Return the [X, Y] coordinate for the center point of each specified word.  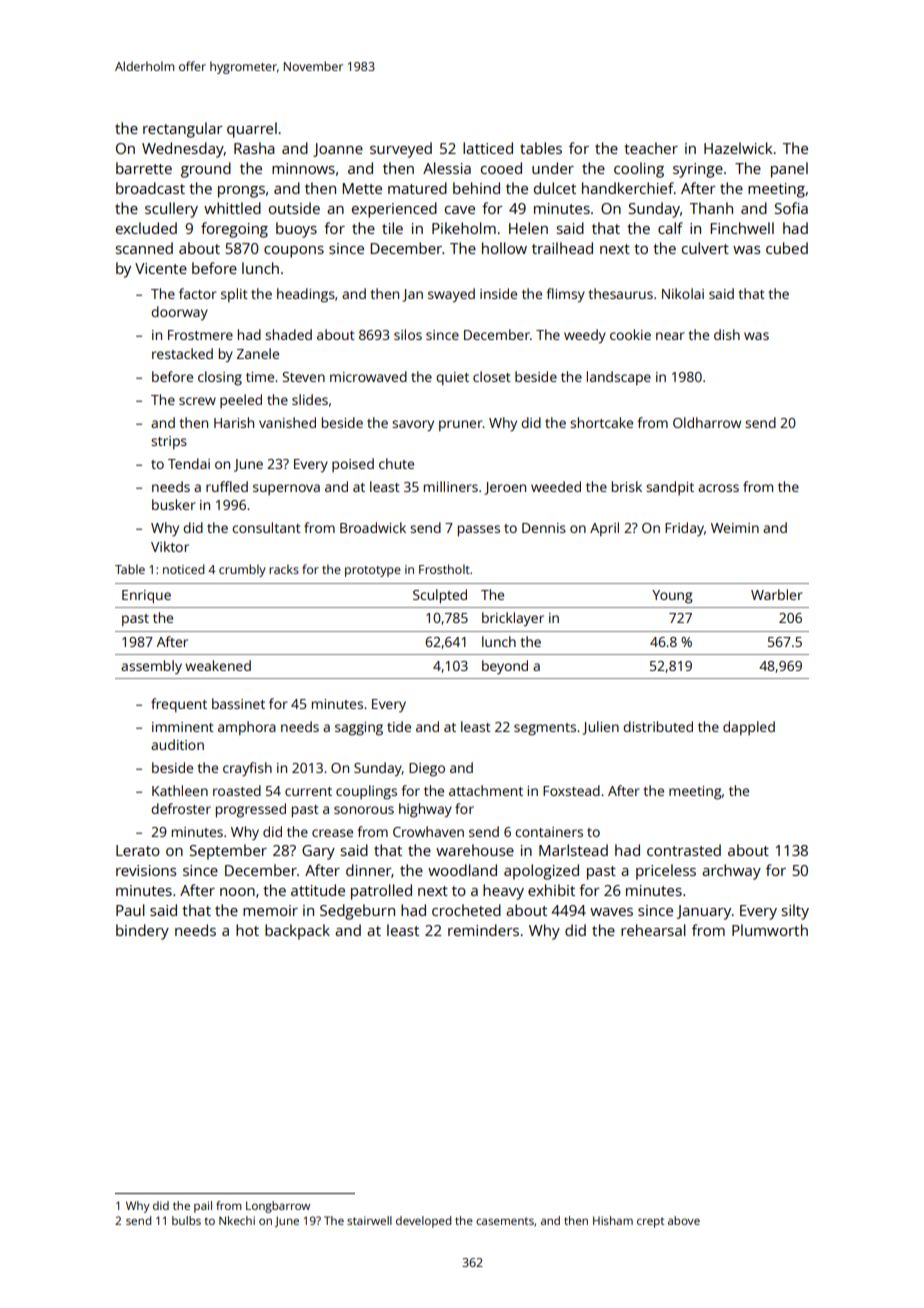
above [684, 1220]
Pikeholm [464, 228]
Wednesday [183, 150]
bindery [142, 932]
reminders [483, 930]
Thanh [711, 208]
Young [672, 597]
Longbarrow [278, 1207]
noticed [184, 569]
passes [479, 530]
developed [423, 1222]
